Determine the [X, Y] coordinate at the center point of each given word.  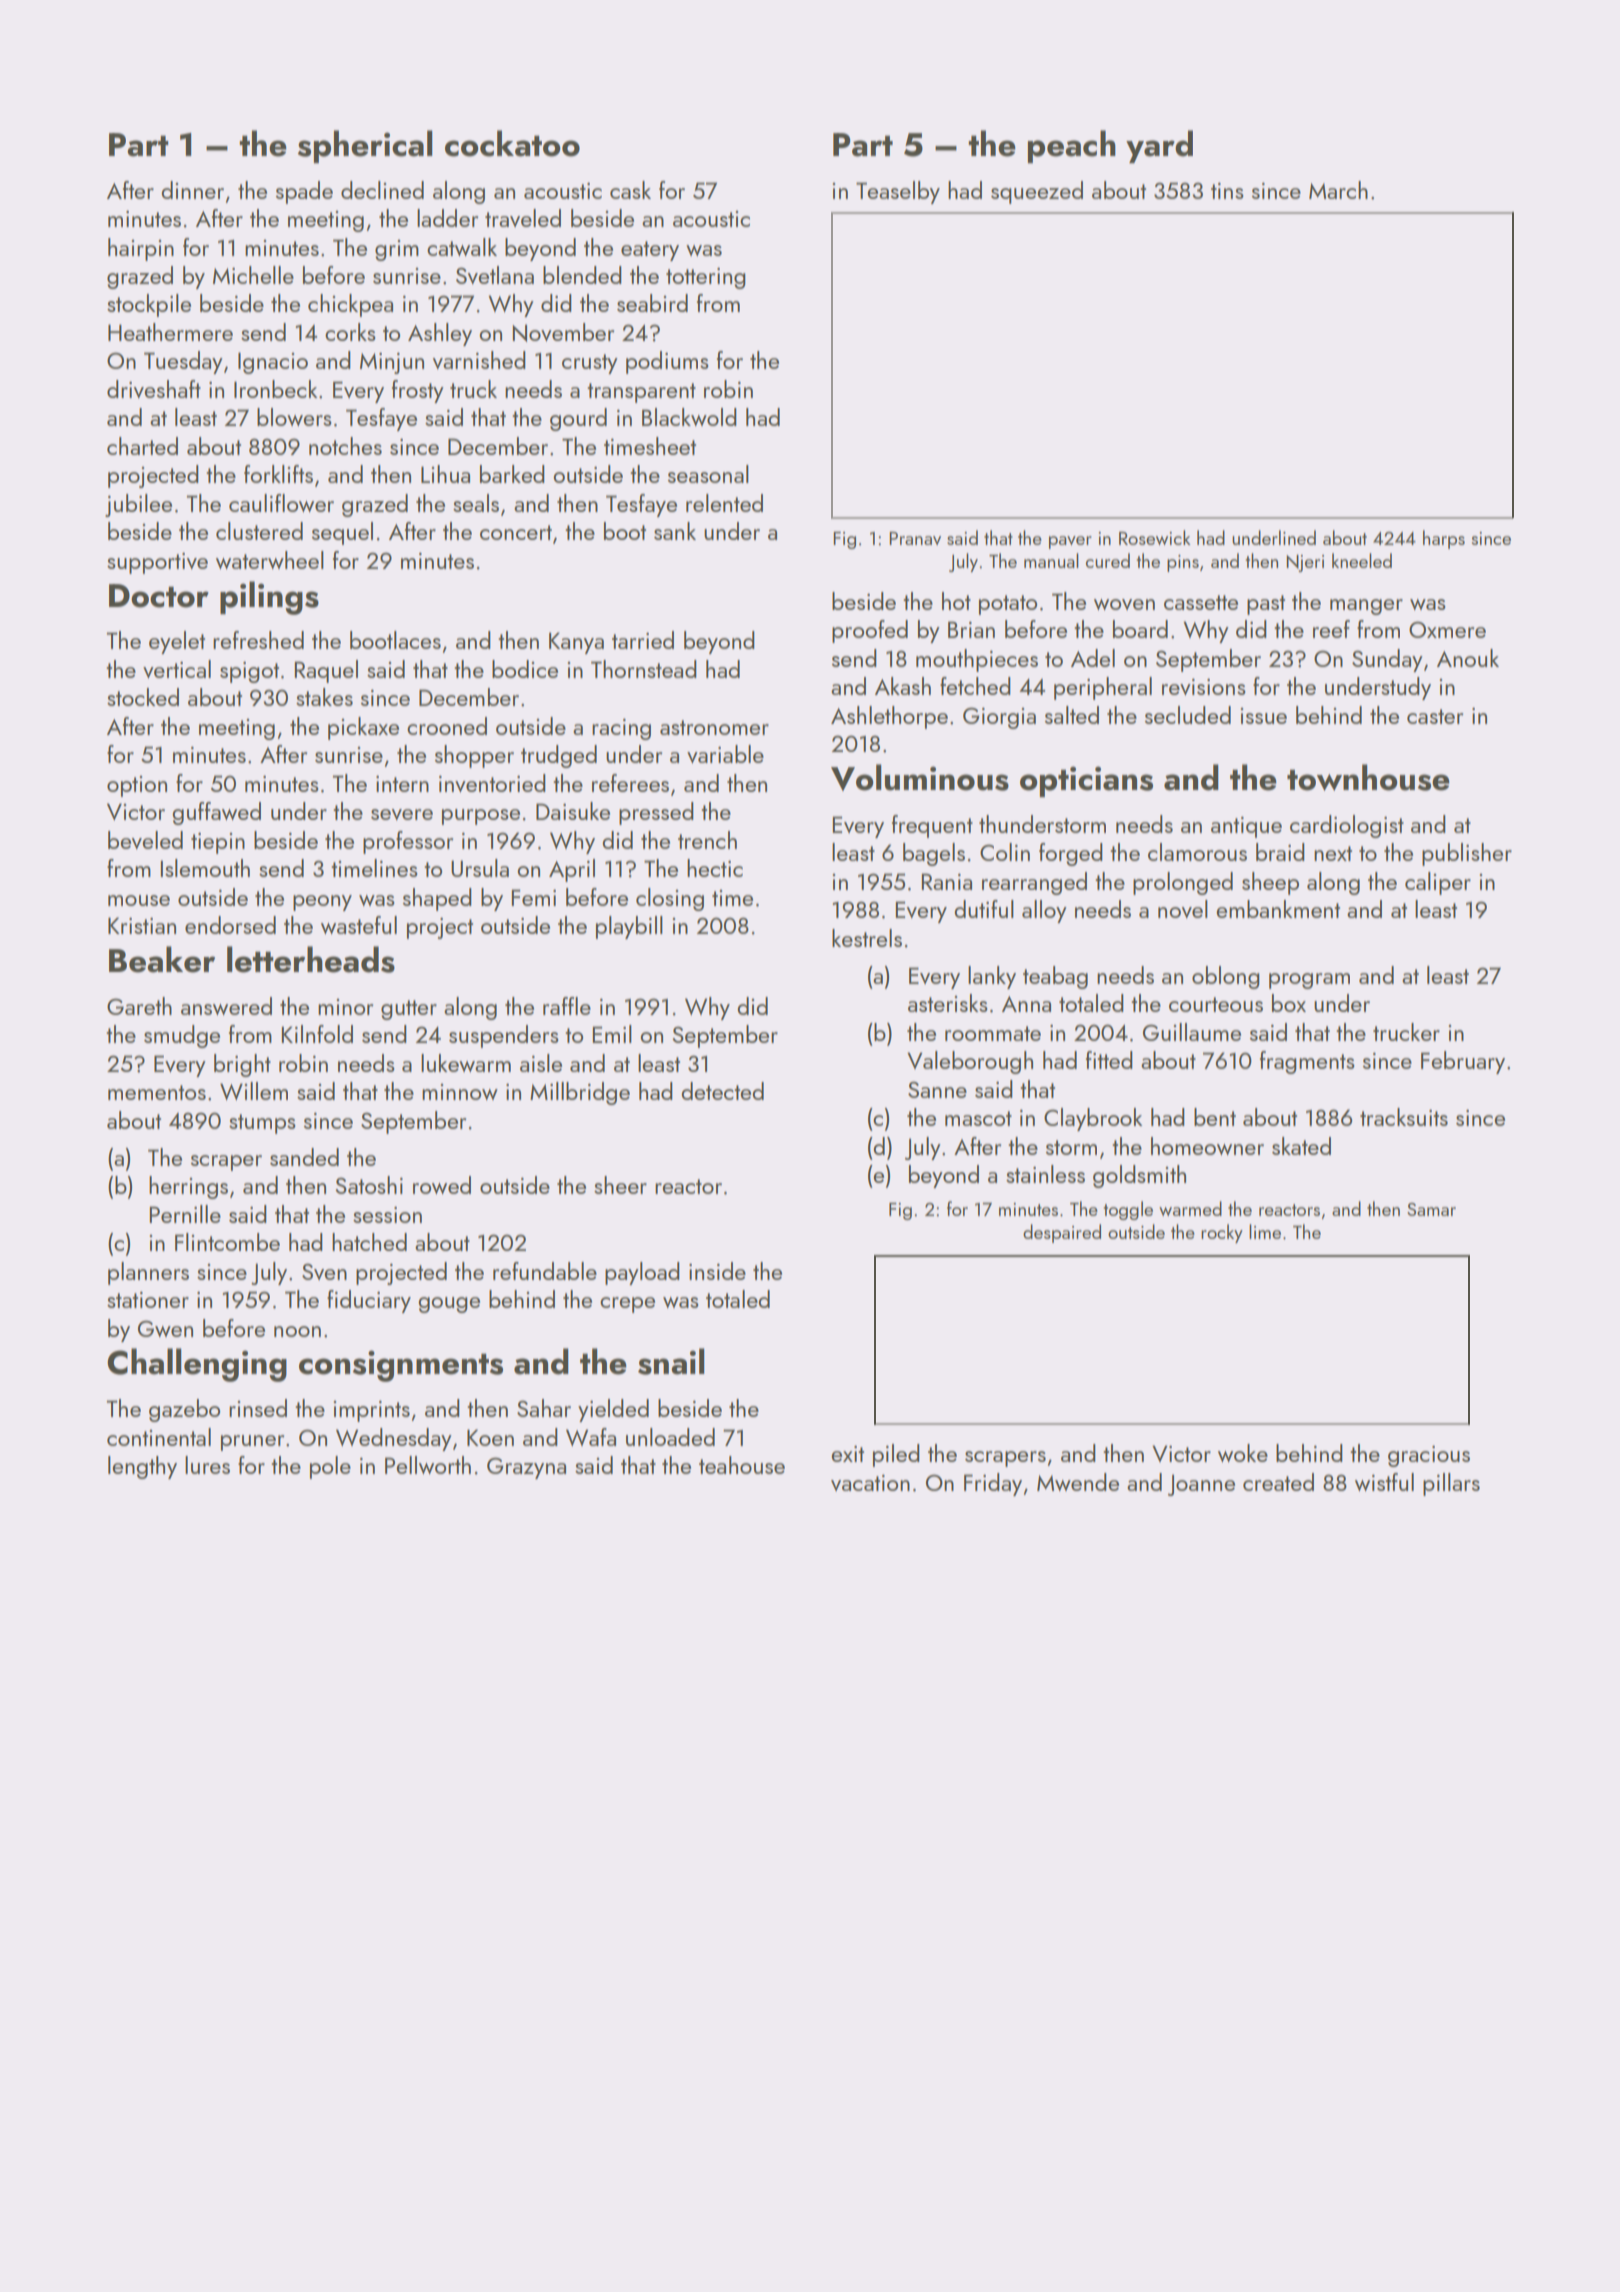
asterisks [948, 1003]
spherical [365, 146]
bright [242, 1065]
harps [1444, 539]
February [1463, 1062]
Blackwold [689, 417]
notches [345, 446]
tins [1227, 191]
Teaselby [898, 192]
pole [330, 1467]
